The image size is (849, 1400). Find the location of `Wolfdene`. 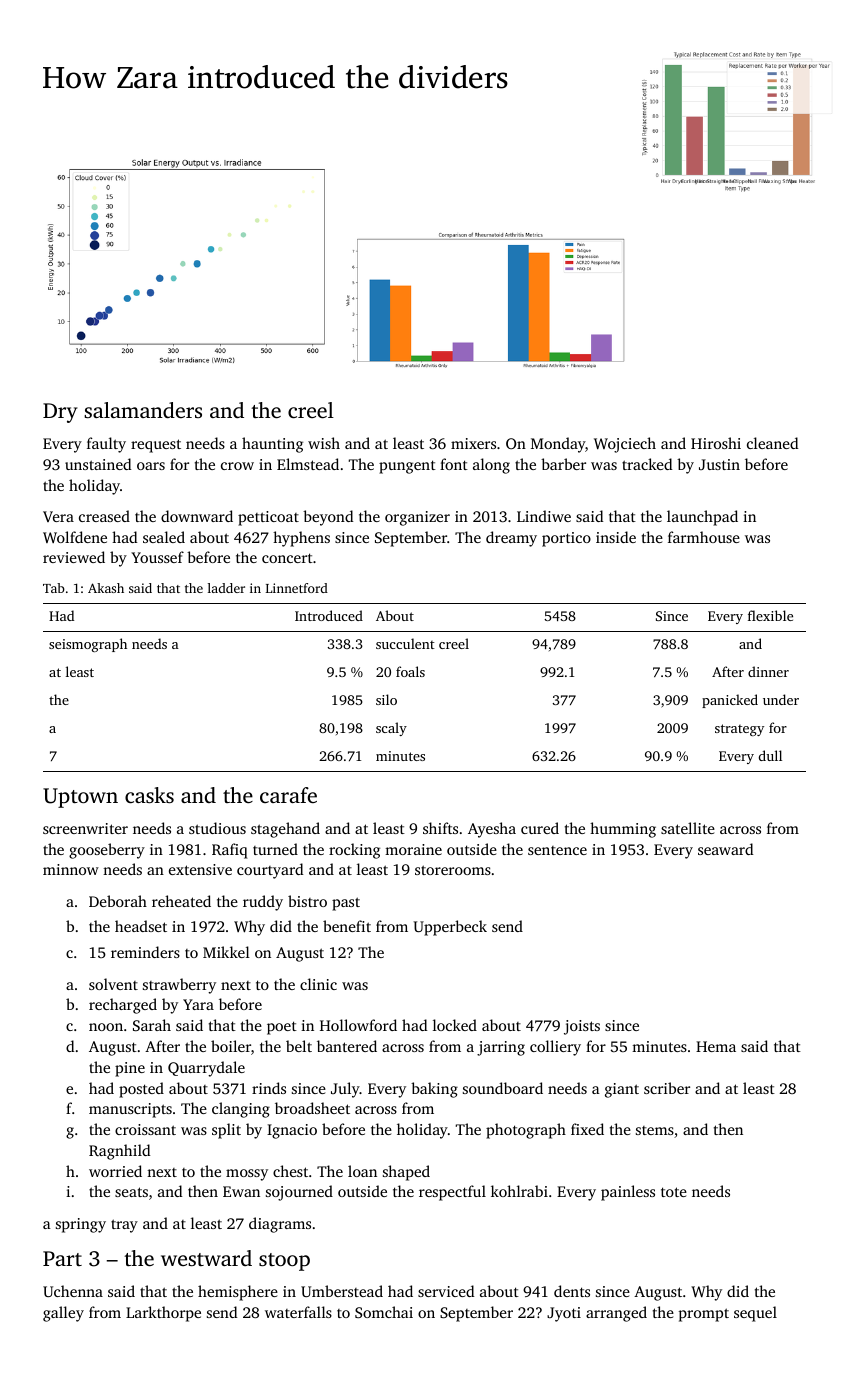

Wolfdene is located at coordinates (75, 537).
